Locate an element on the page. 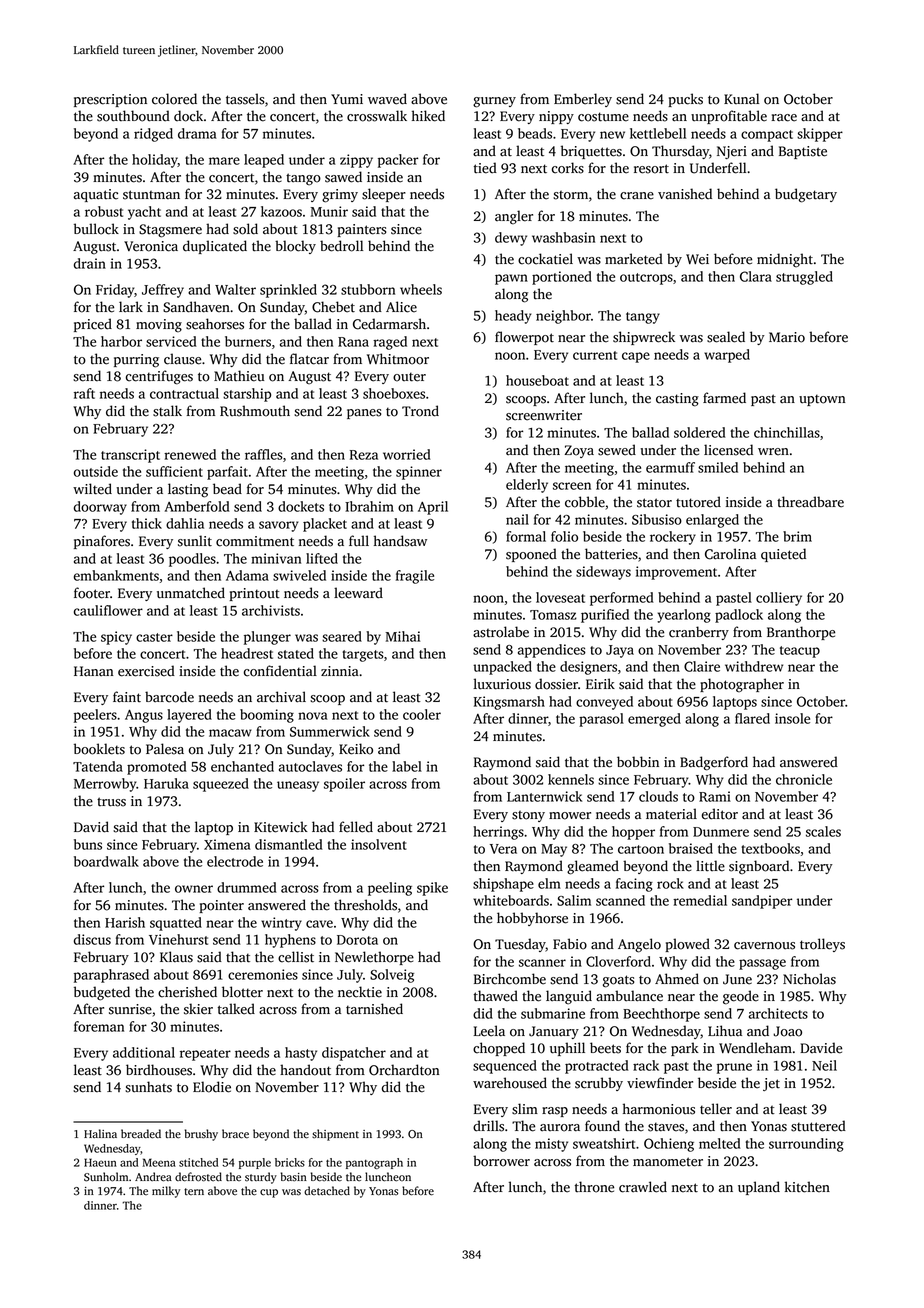 This document has width=924, height=1308. pinafores is located at coordinates (102, 542).
